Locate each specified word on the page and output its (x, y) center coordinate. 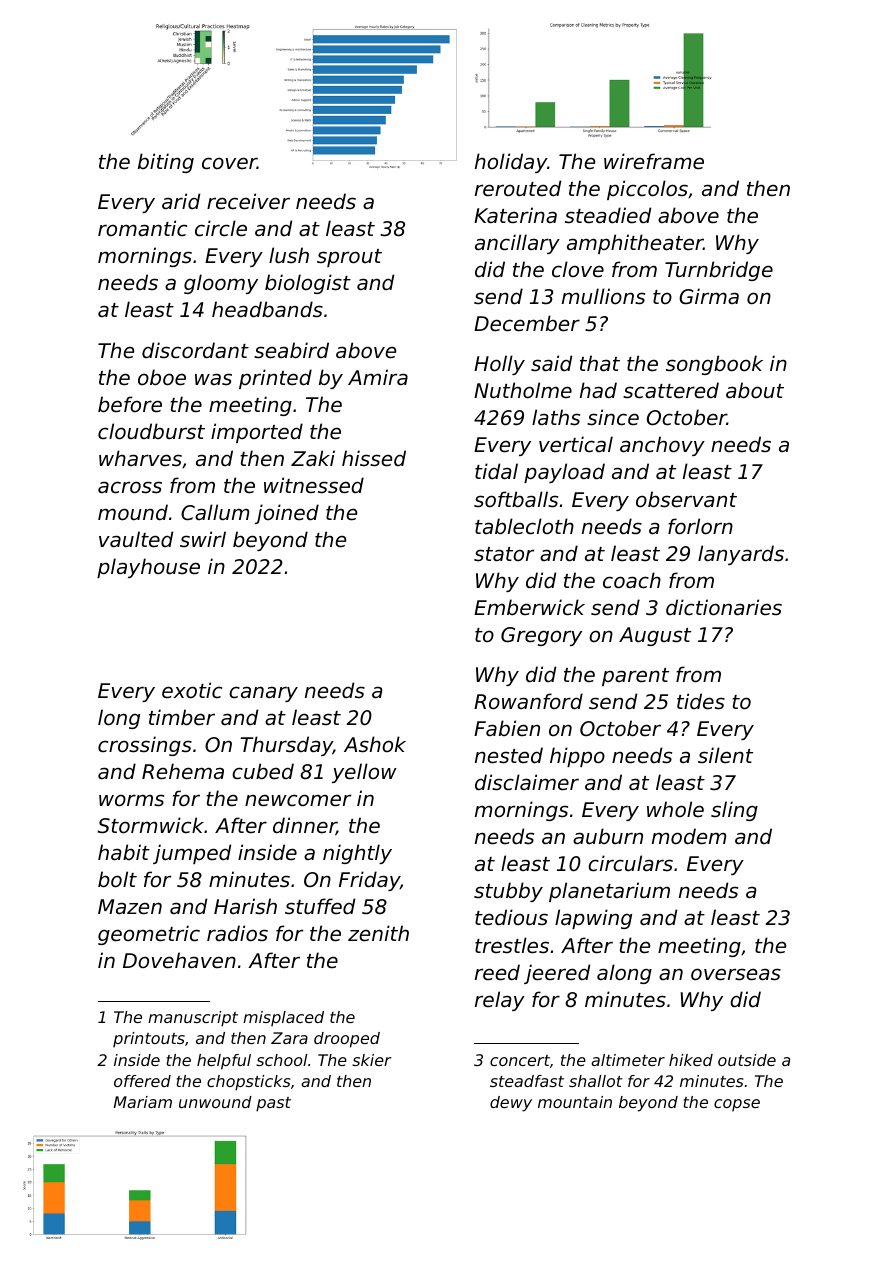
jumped (192, 854)
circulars (630, 863)
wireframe (654, 161)
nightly (357, 854)
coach (632, 580)
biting (166, 163)
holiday (511, 163)
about (755, 390)
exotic (192, 690)
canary (263, 694)
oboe (162, 377)
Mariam (143, 1102)
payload (564, 473)
